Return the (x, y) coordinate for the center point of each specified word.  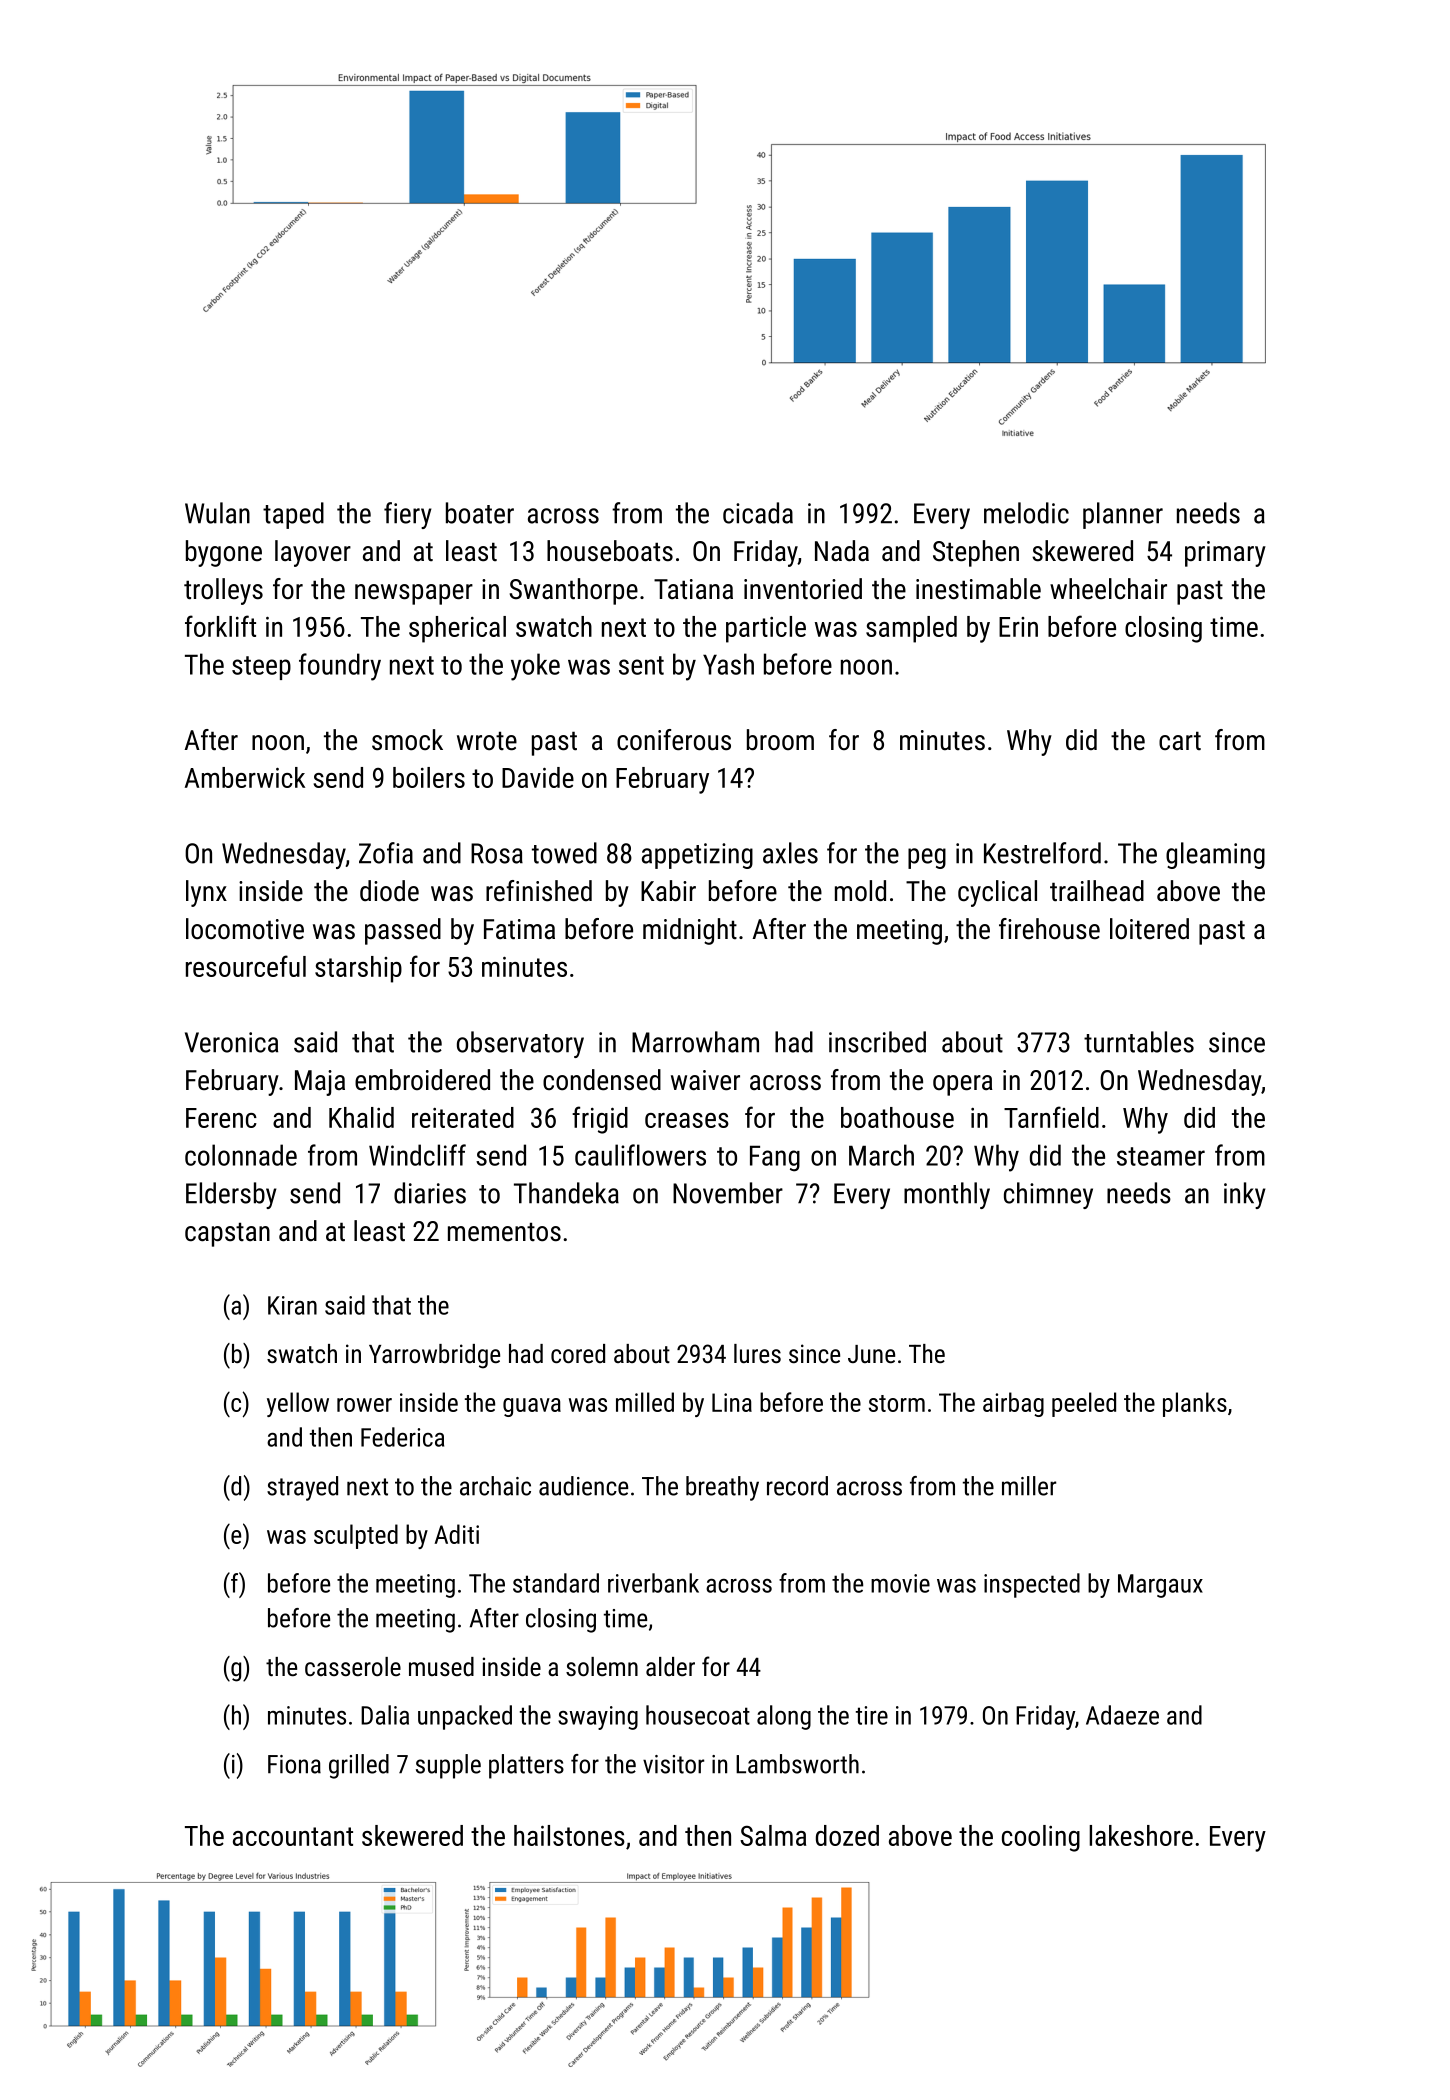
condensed (602, 1080)
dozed (847, 1835)
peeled (1084, 1404)
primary (1225, 554)
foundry (340, 667)
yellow (298, 1404)
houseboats (610, 551)
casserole (353, 1666)
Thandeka (566, 1193)
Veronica (231, 1042)
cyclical (997, 893)
